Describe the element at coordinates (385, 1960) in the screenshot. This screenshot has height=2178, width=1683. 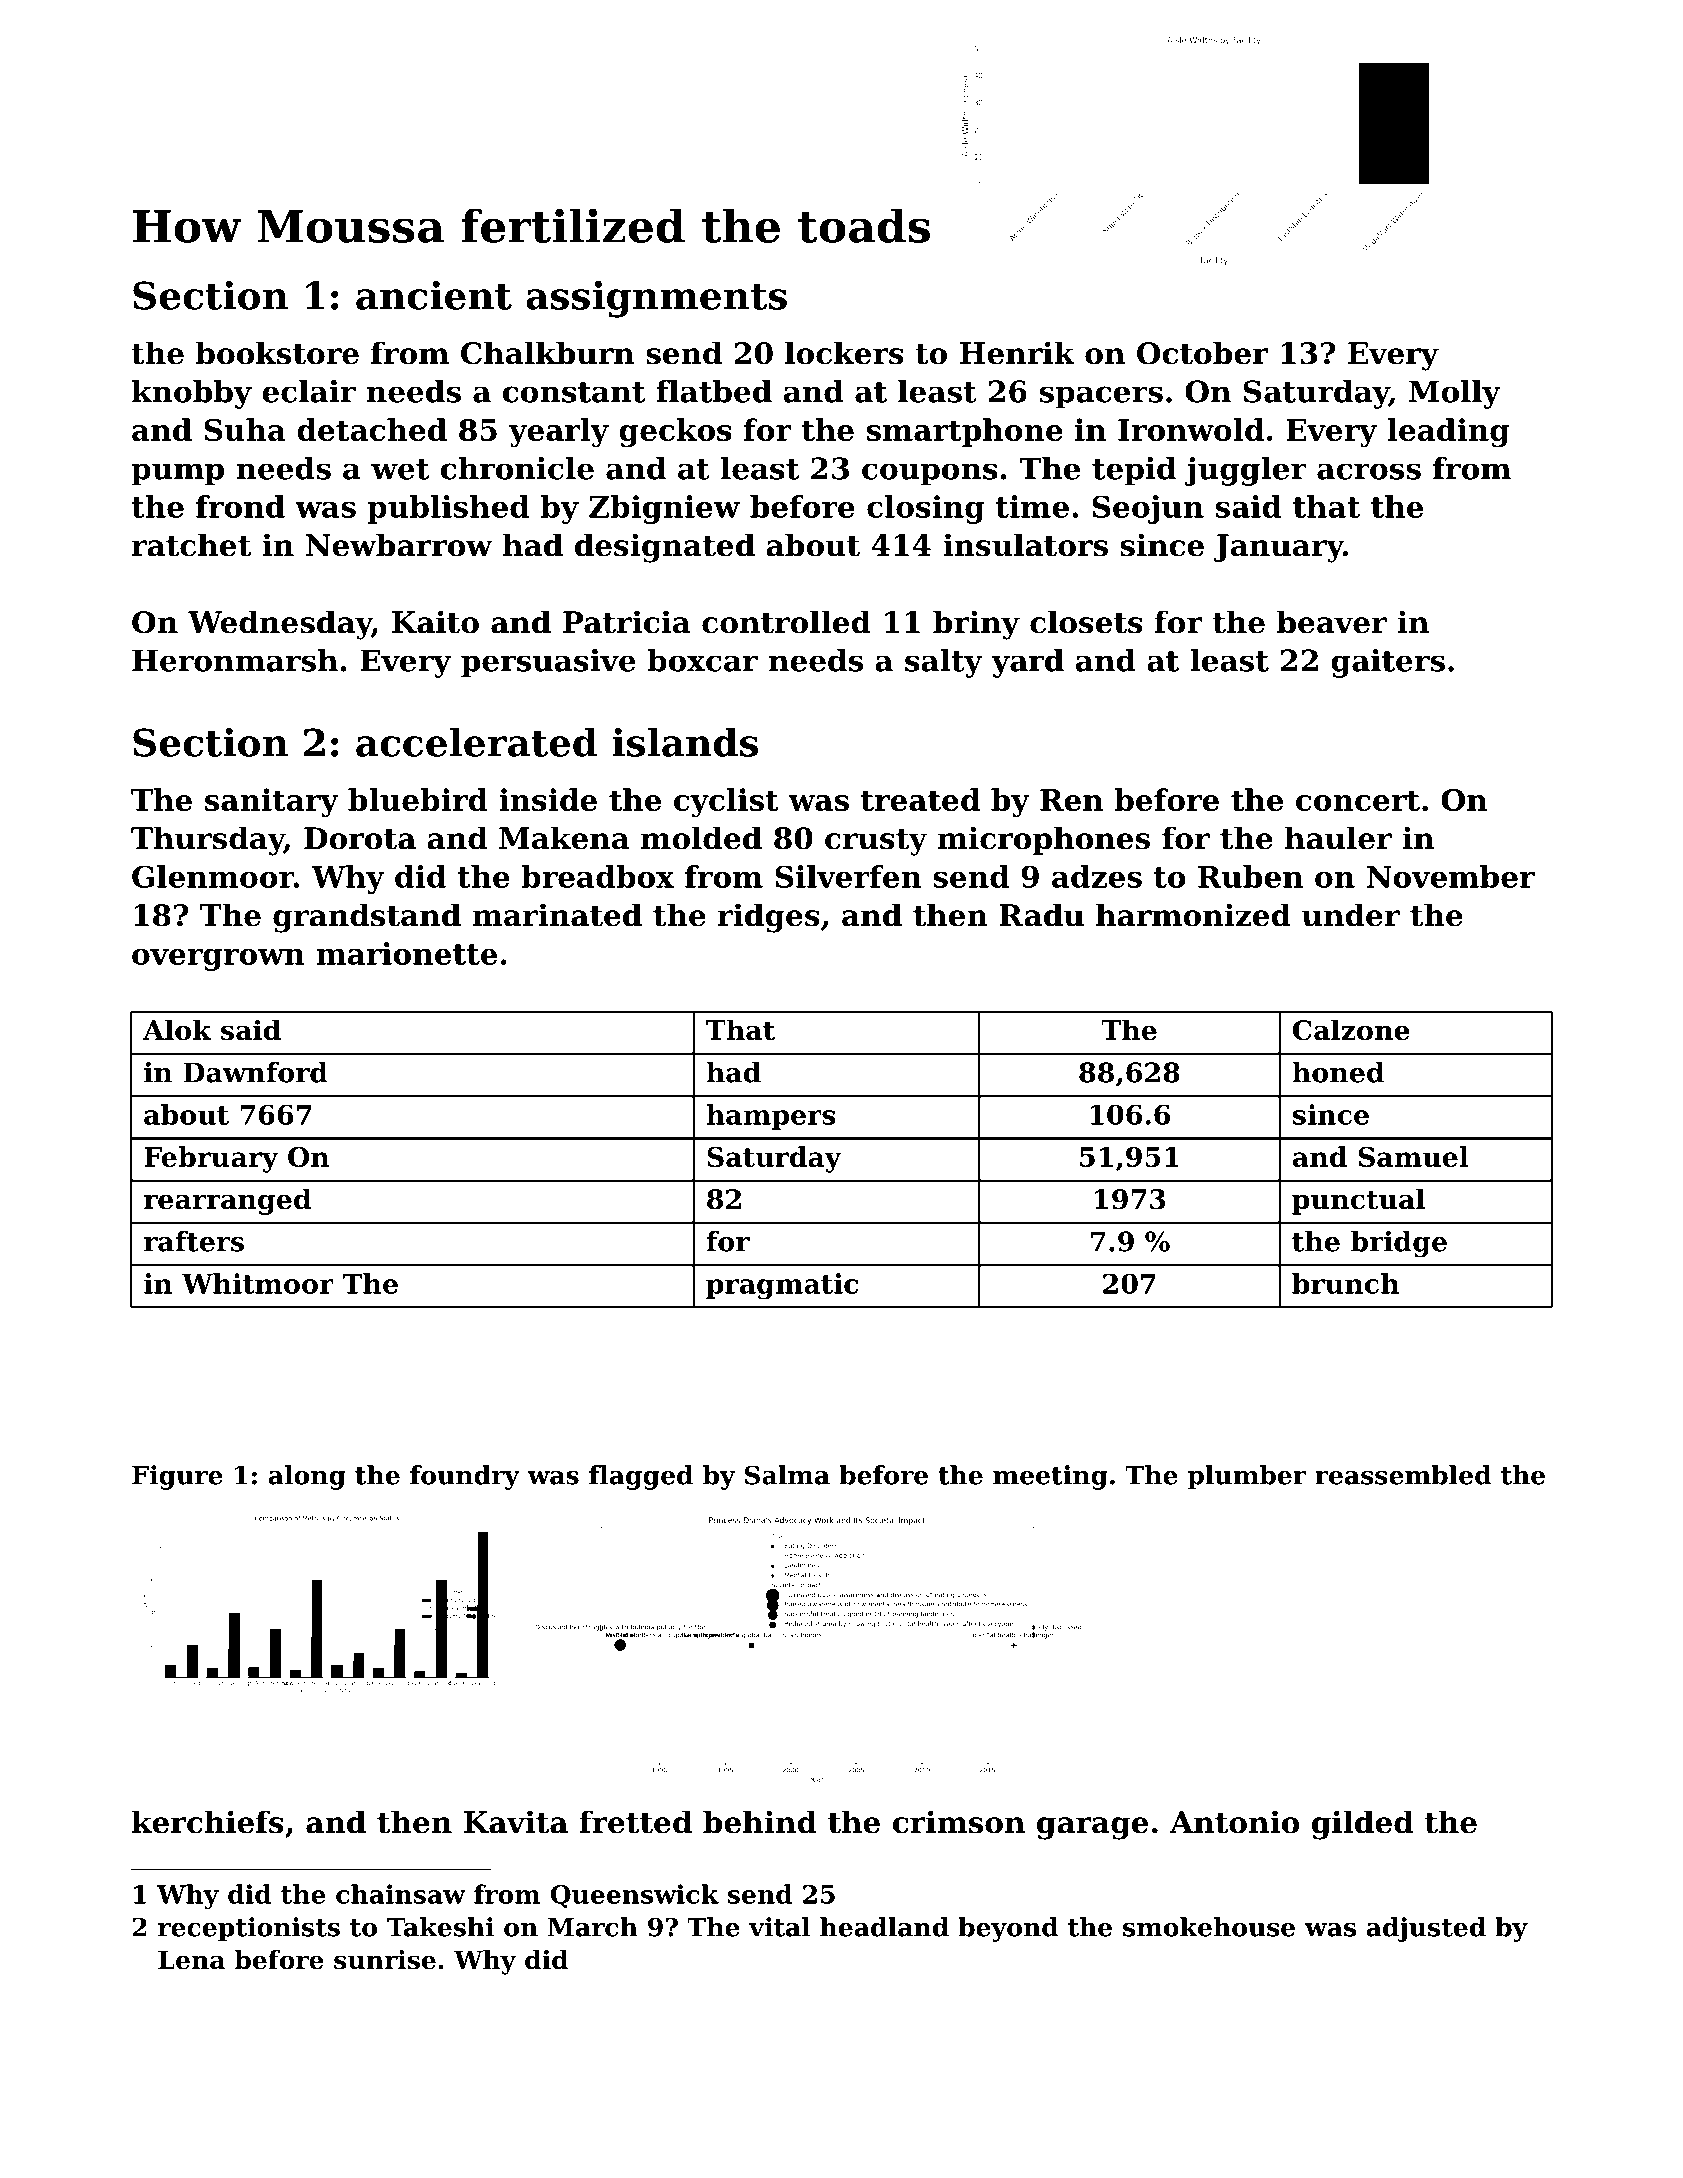
I see `sunrise` at that location.
